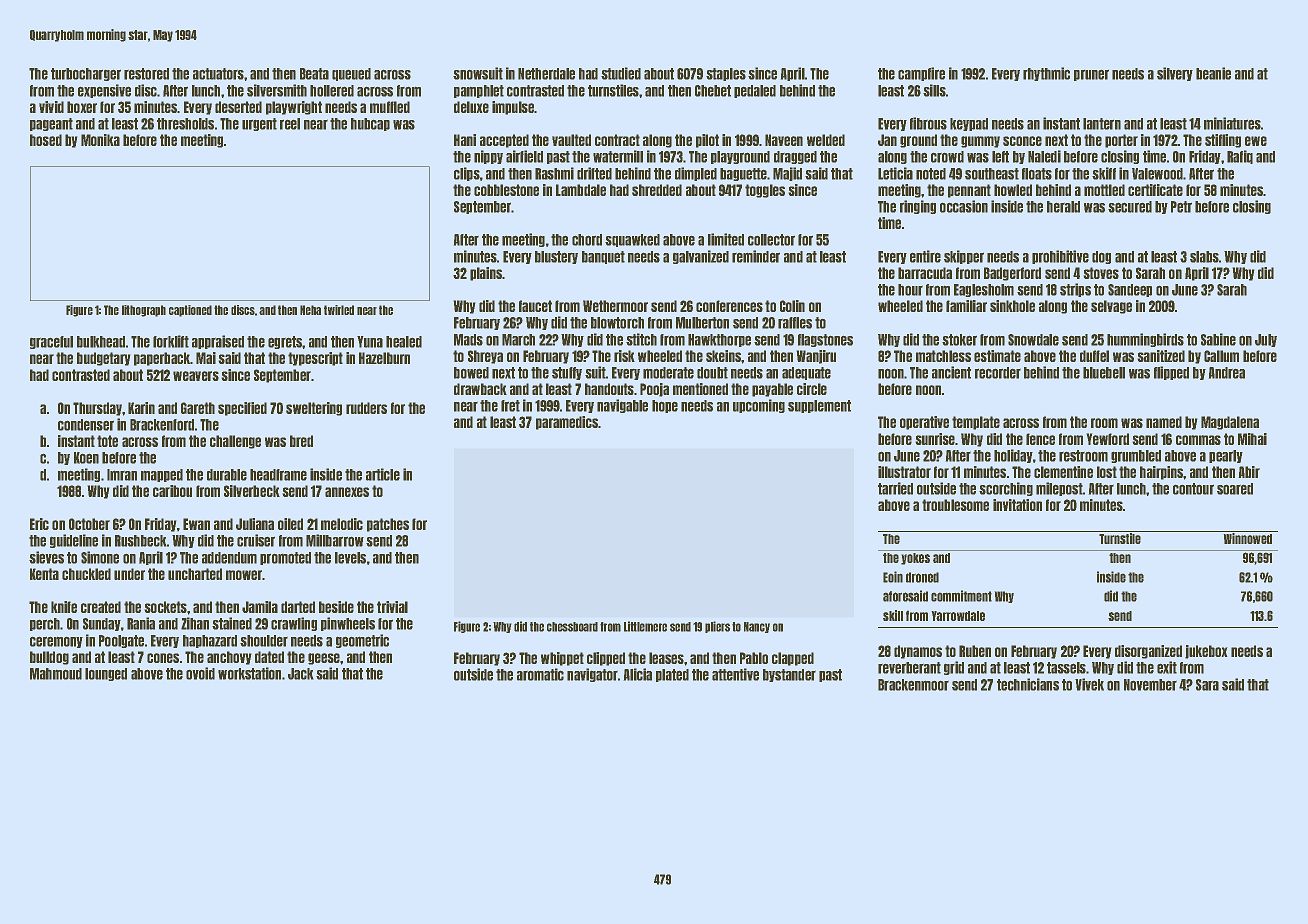  What do you see at coordinates (468, 340) in the page?
I see `Mads` at bounding box center [468, 340].
